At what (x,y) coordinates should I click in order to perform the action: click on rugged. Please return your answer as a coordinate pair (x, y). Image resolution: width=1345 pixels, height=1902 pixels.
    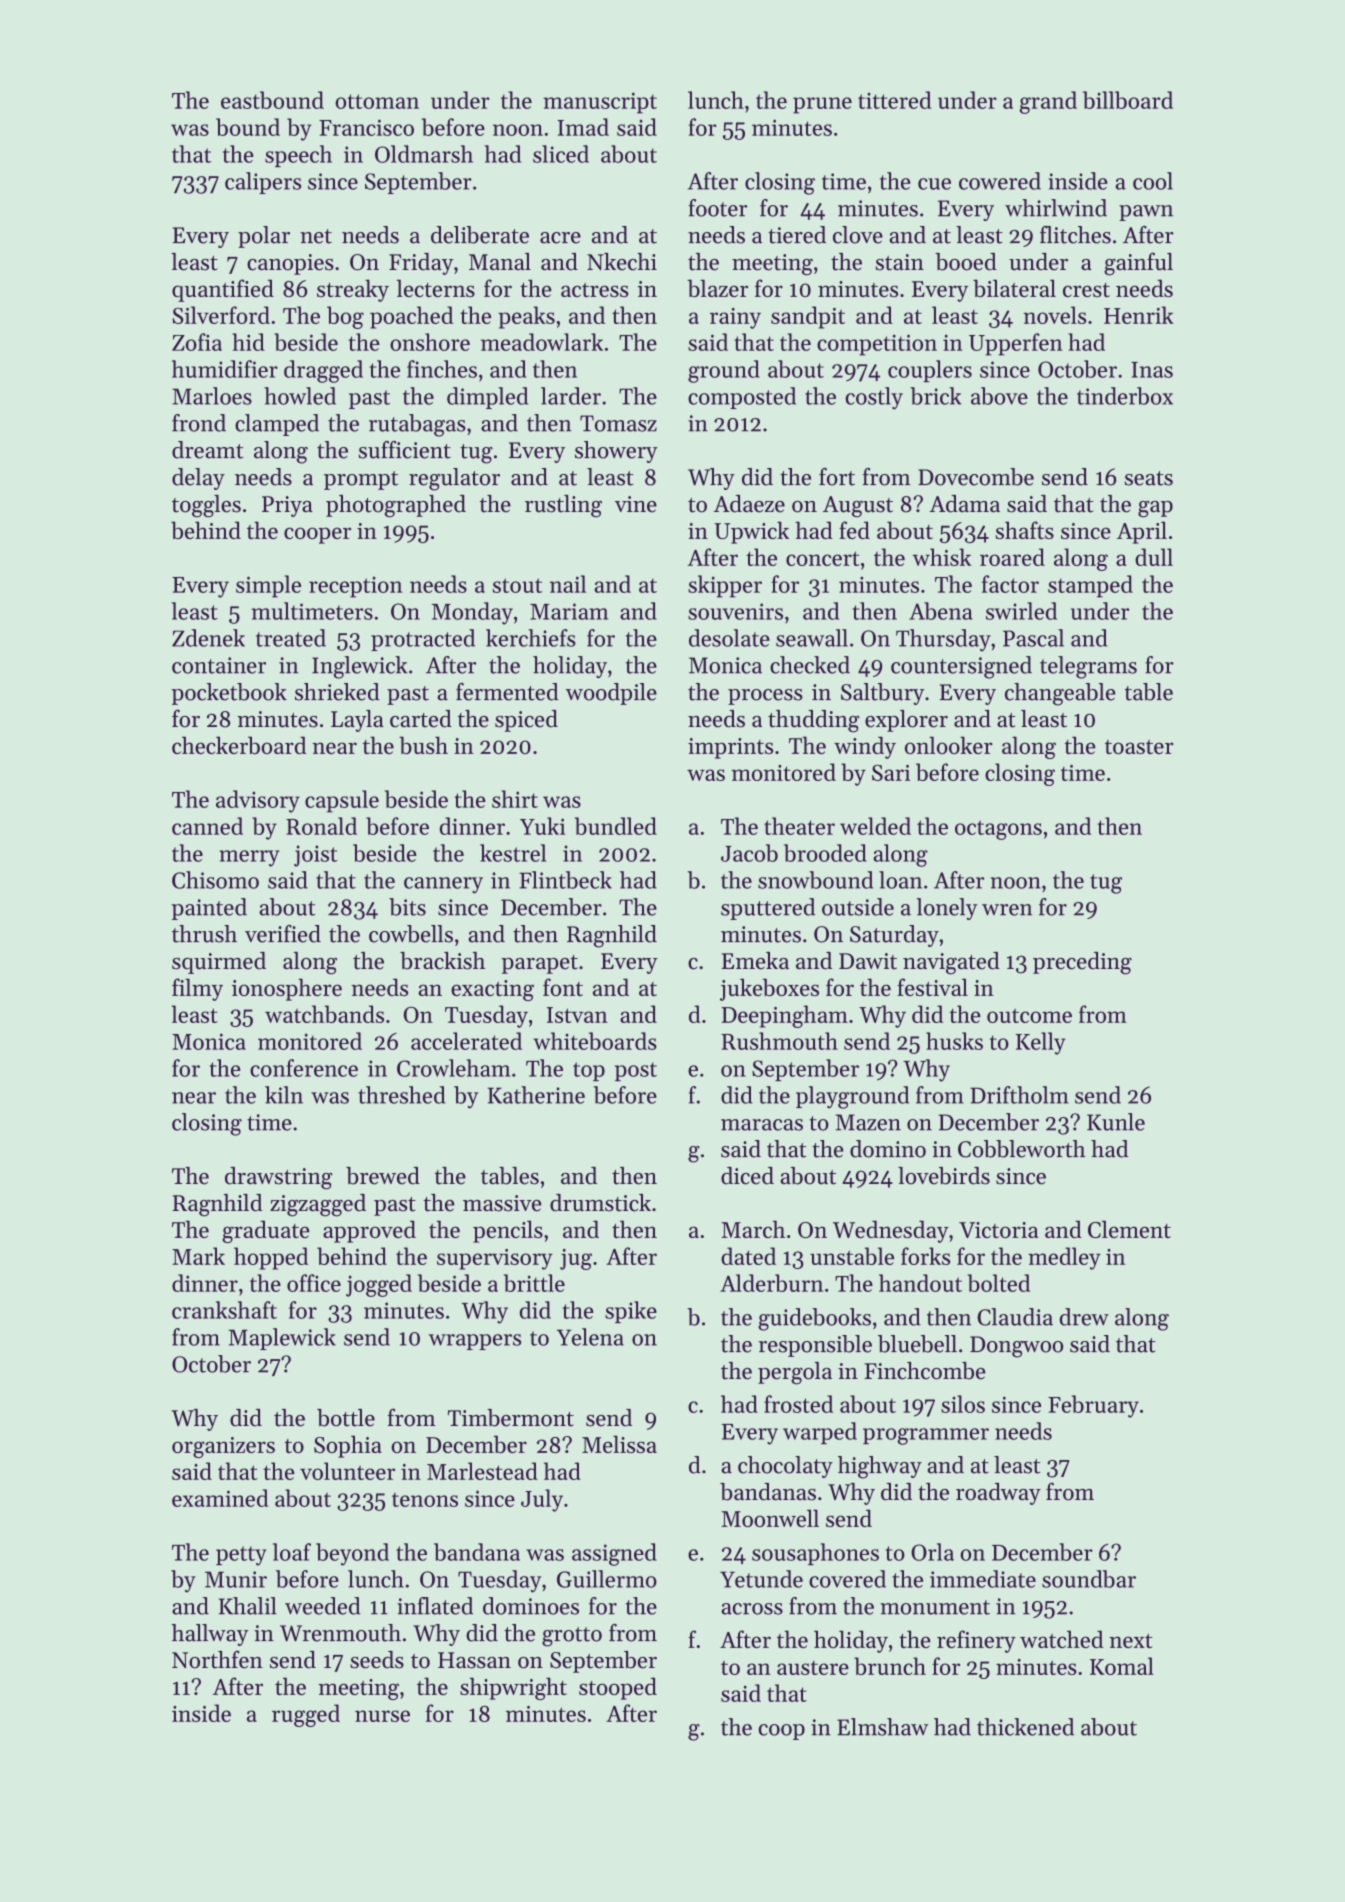
    Looking at the image, I should click on (306, 1715).
